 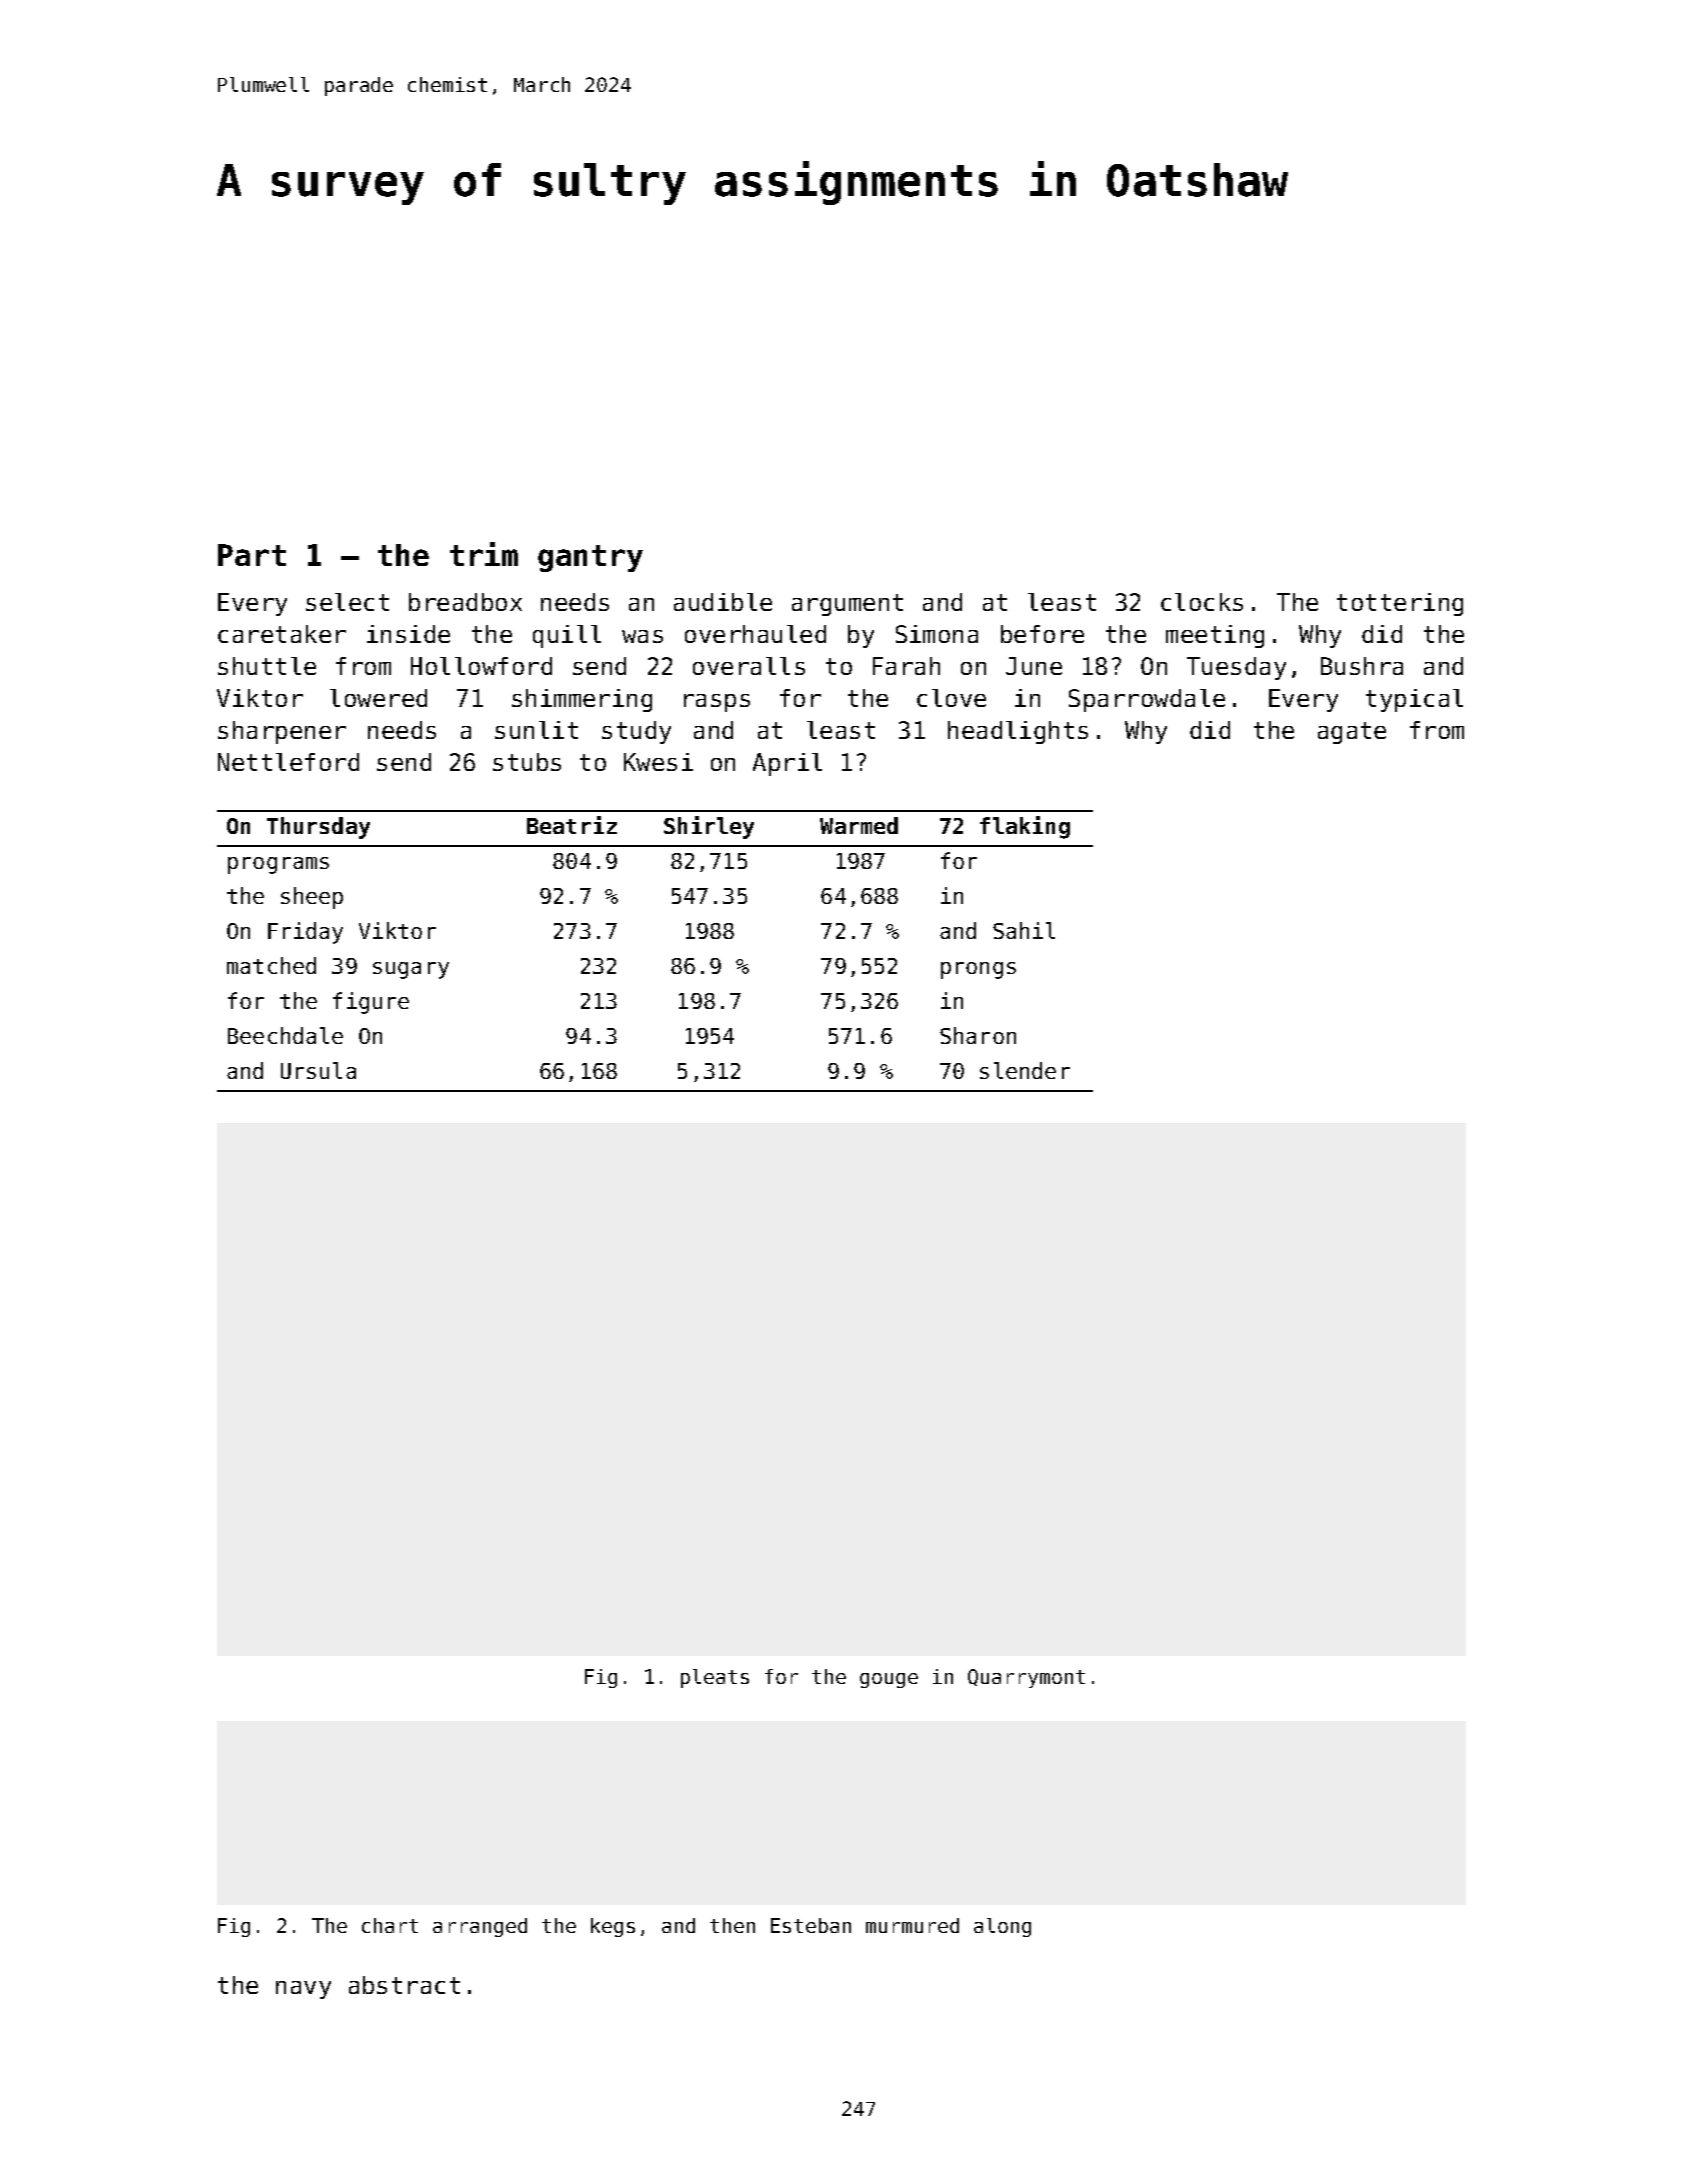 What do you see at coordinates (590, 558) in the screenshot?
I see `gantry` at bounding box center [590, 558].
